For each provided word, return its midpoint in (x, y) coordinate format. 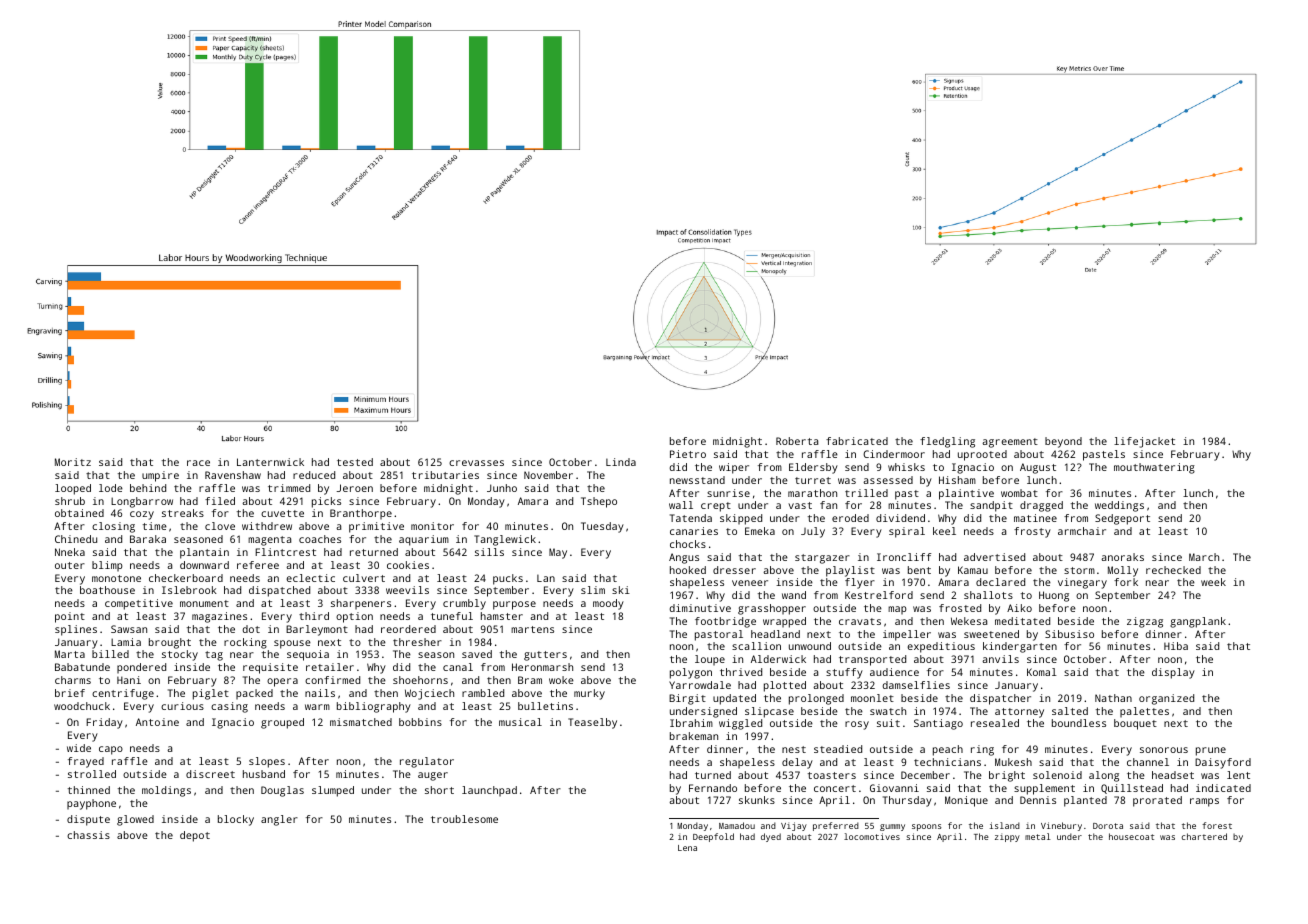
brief (70, 693)
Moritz (73, 462)
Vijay (794, 826)
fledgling (947, 442)
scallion (756, 646)
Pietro (688, 454)
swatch (888, 711)
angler (279, 820)
